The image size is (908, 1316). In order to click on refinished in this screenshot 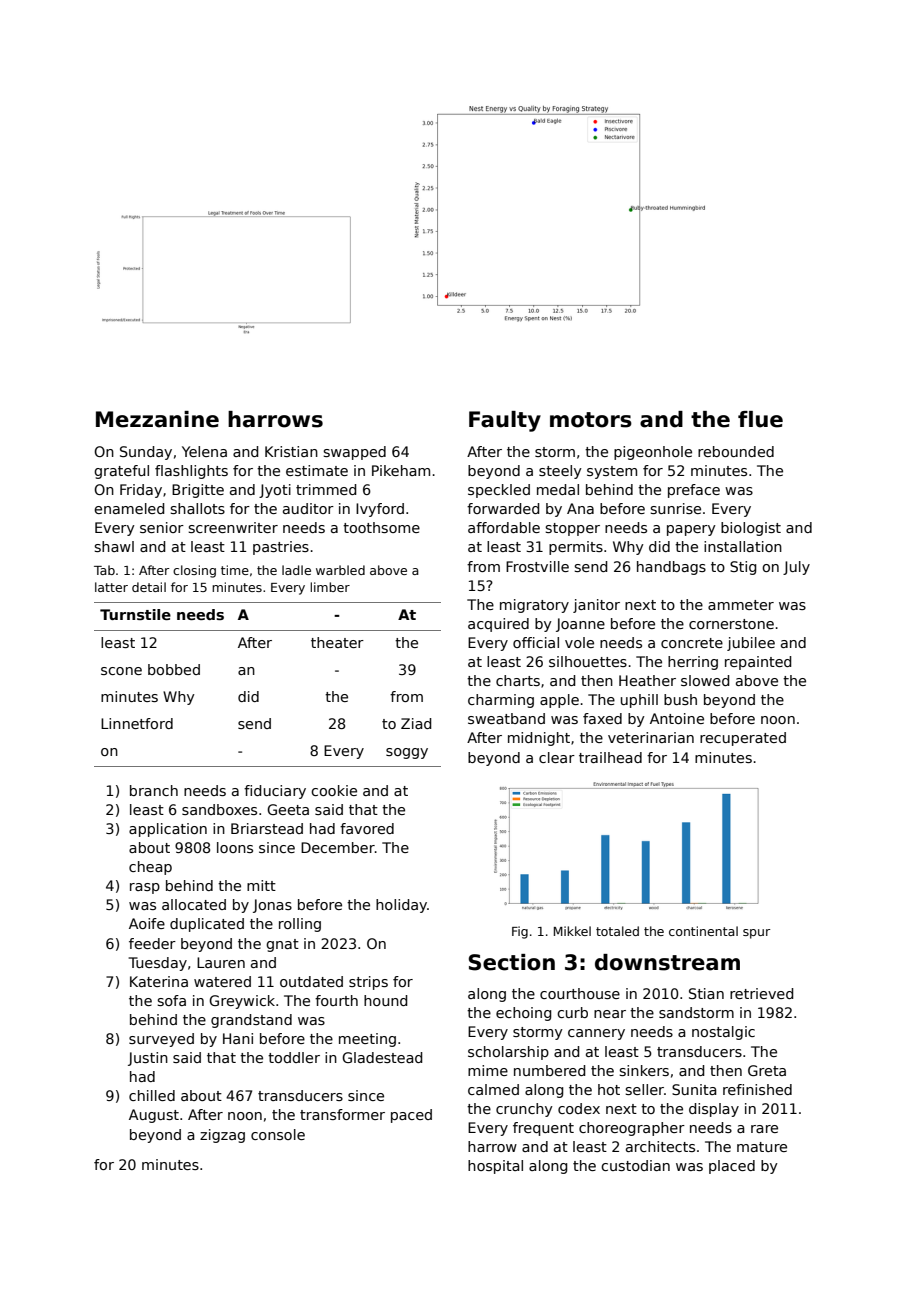, I will do `click(757, 1089)`.
